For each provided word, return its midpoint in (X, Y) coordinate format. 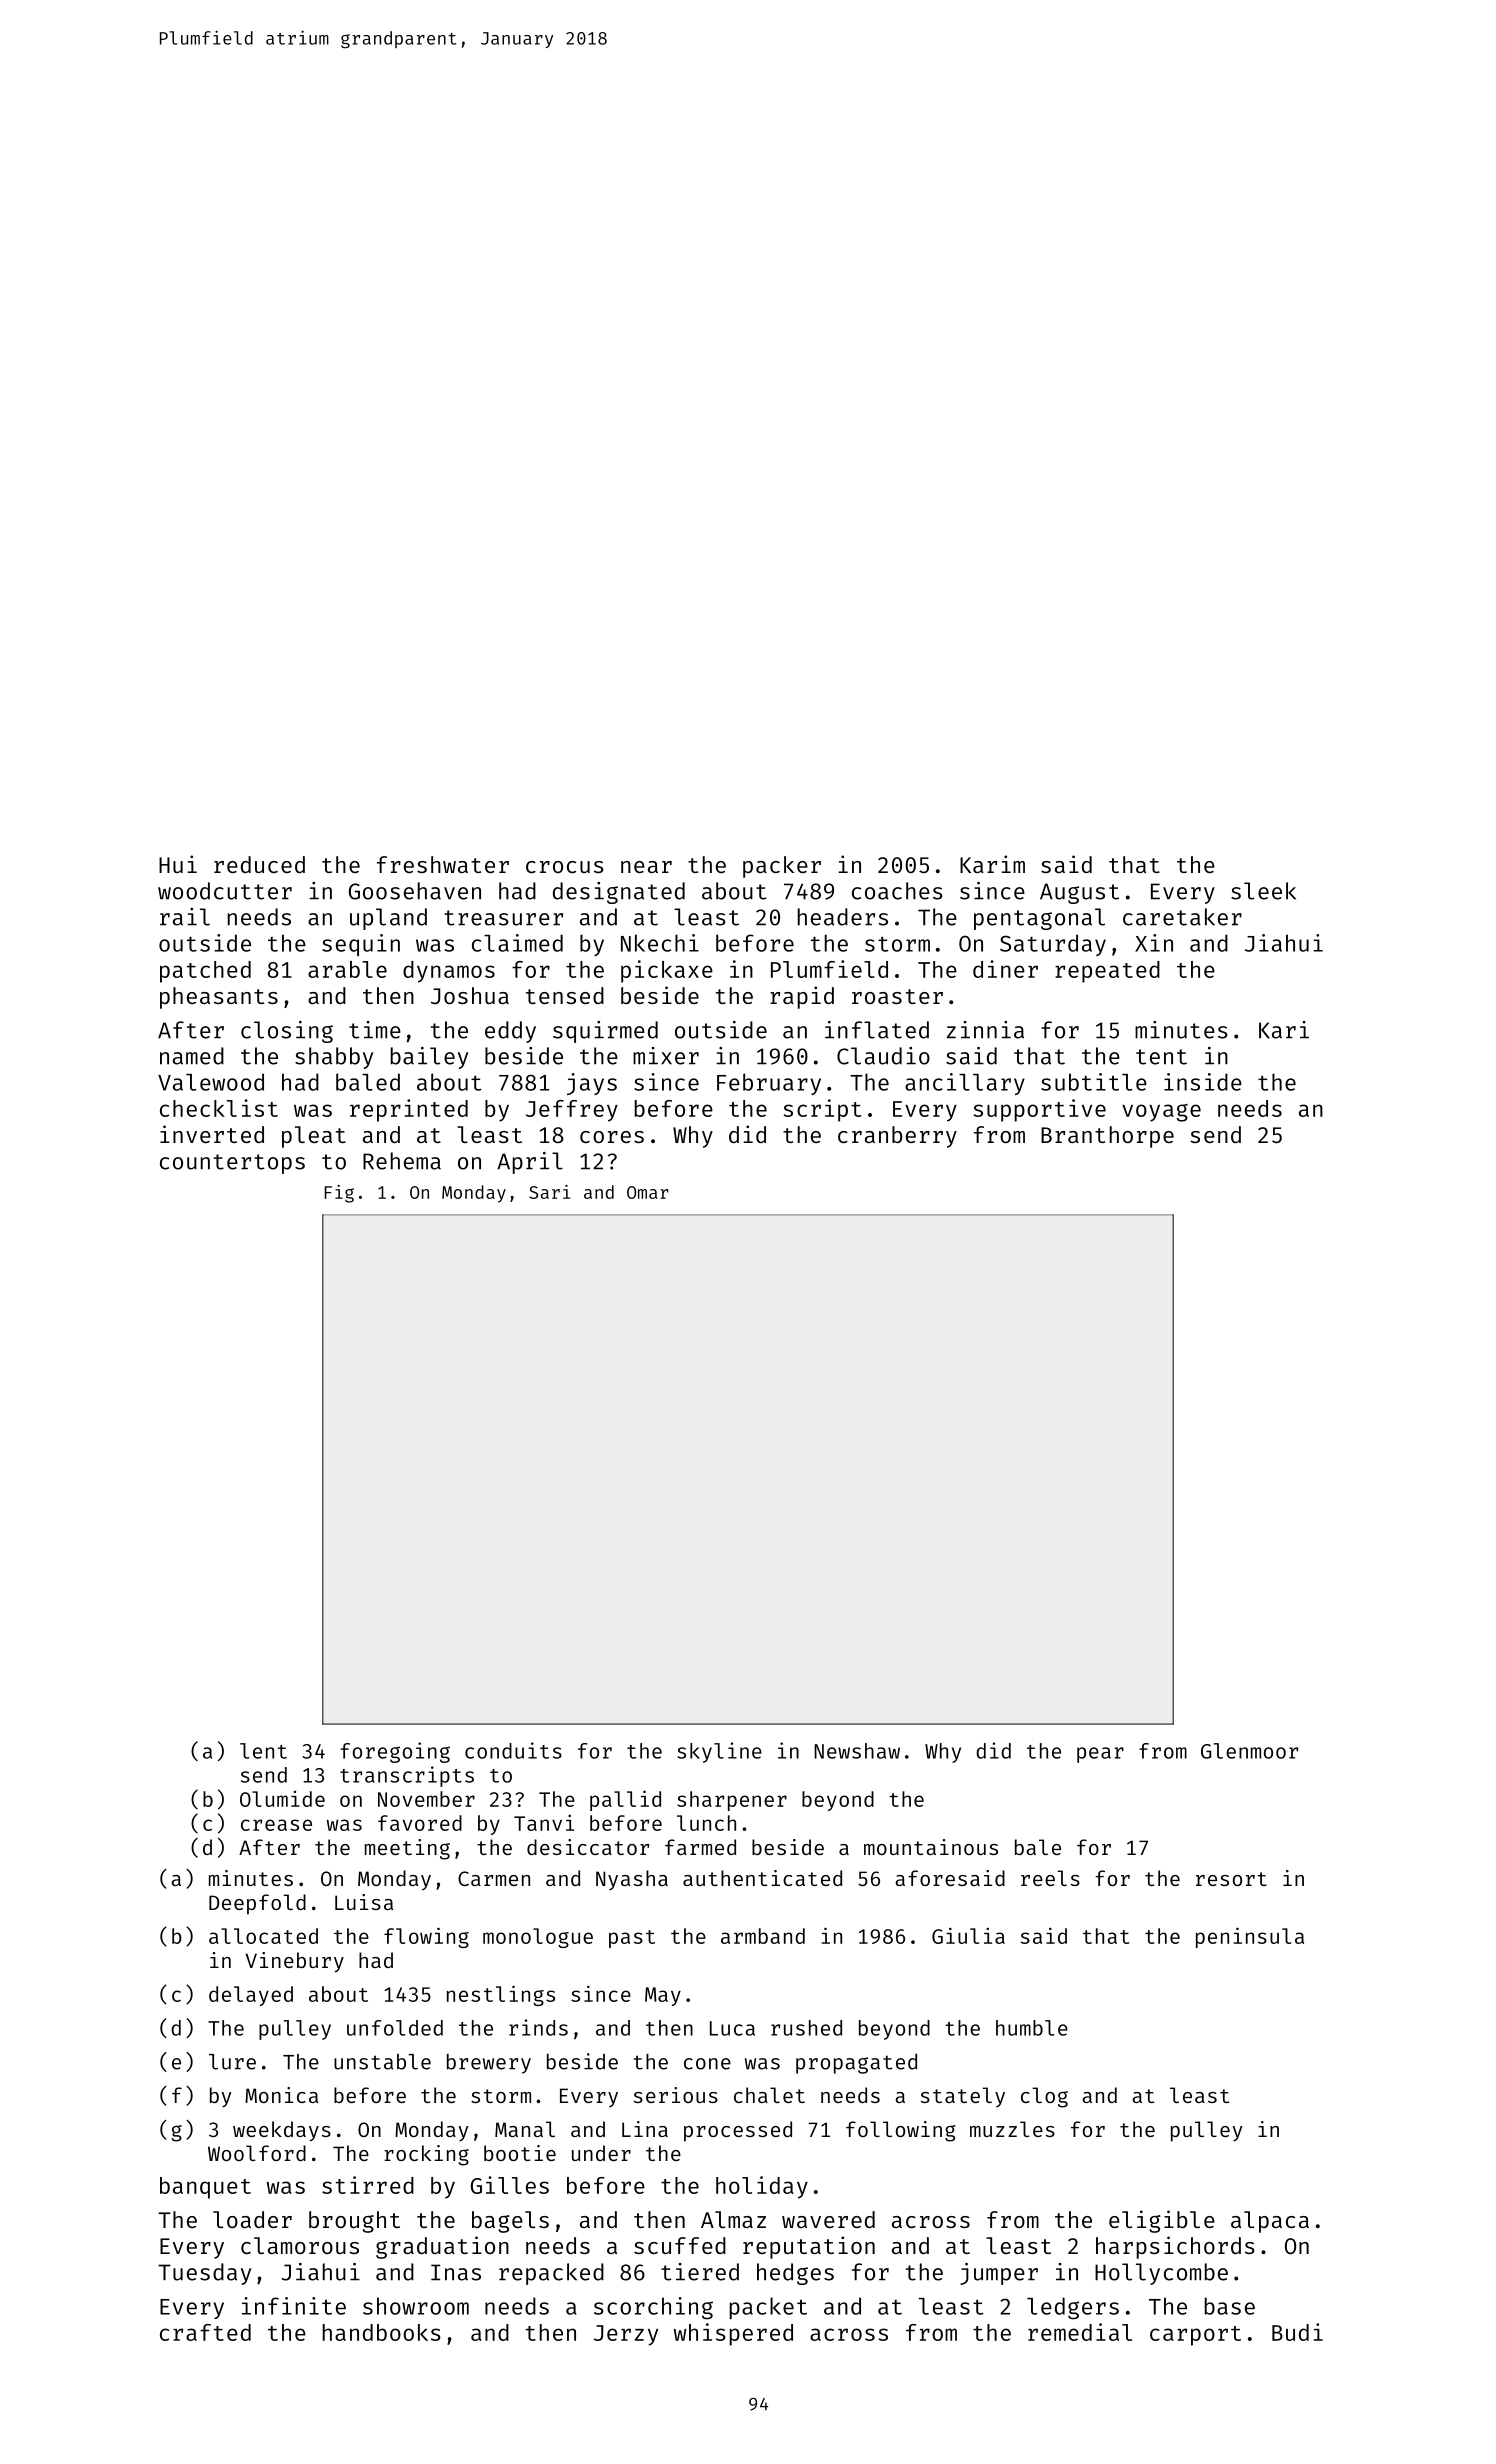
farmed (700, 1847)
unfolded (395, 2028)
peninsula (1250, 1937)
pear (1100, 1755)
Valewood (211, 1082)
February (769, 1084)
